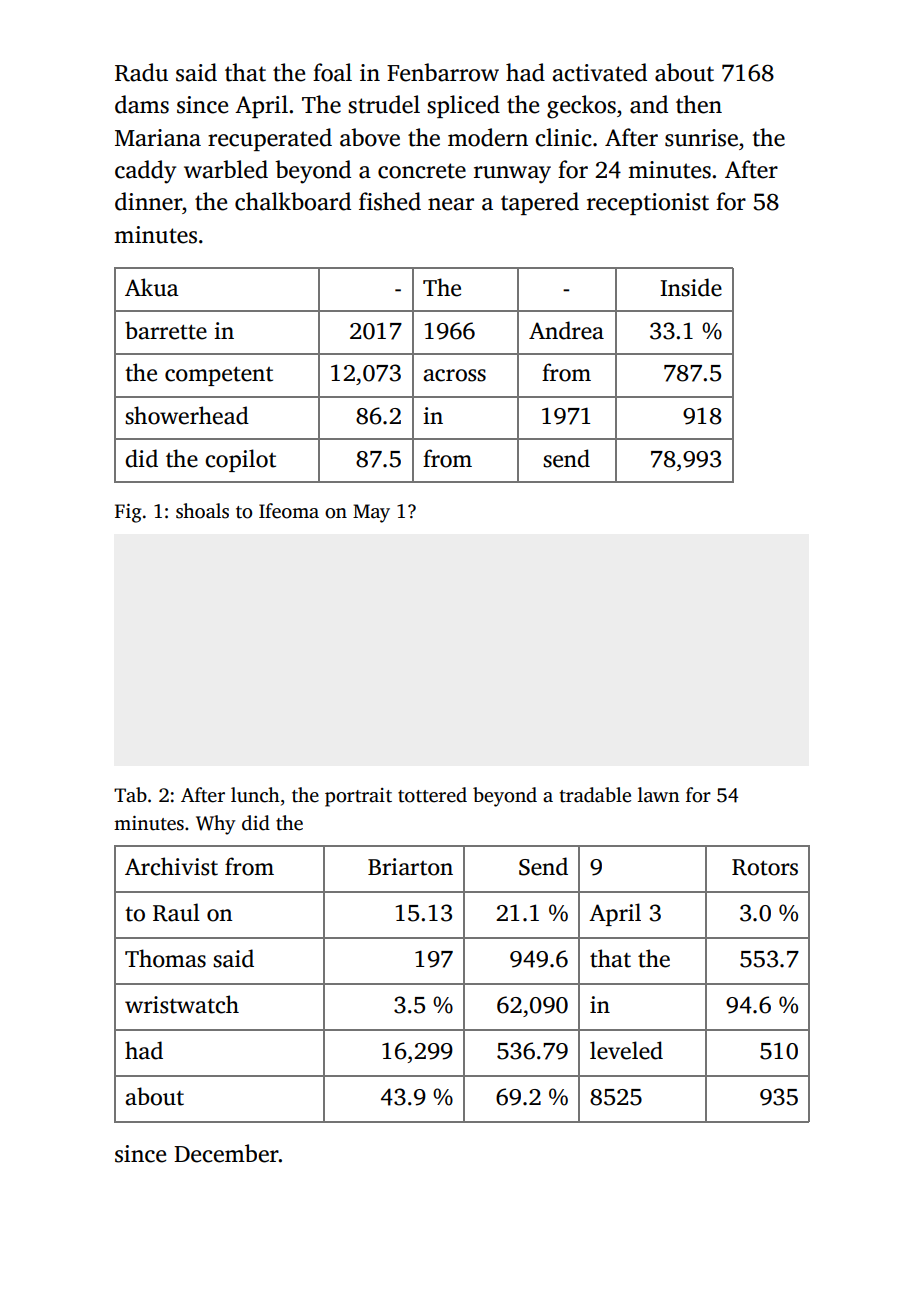  I want to click on above, so click(370, 137).
